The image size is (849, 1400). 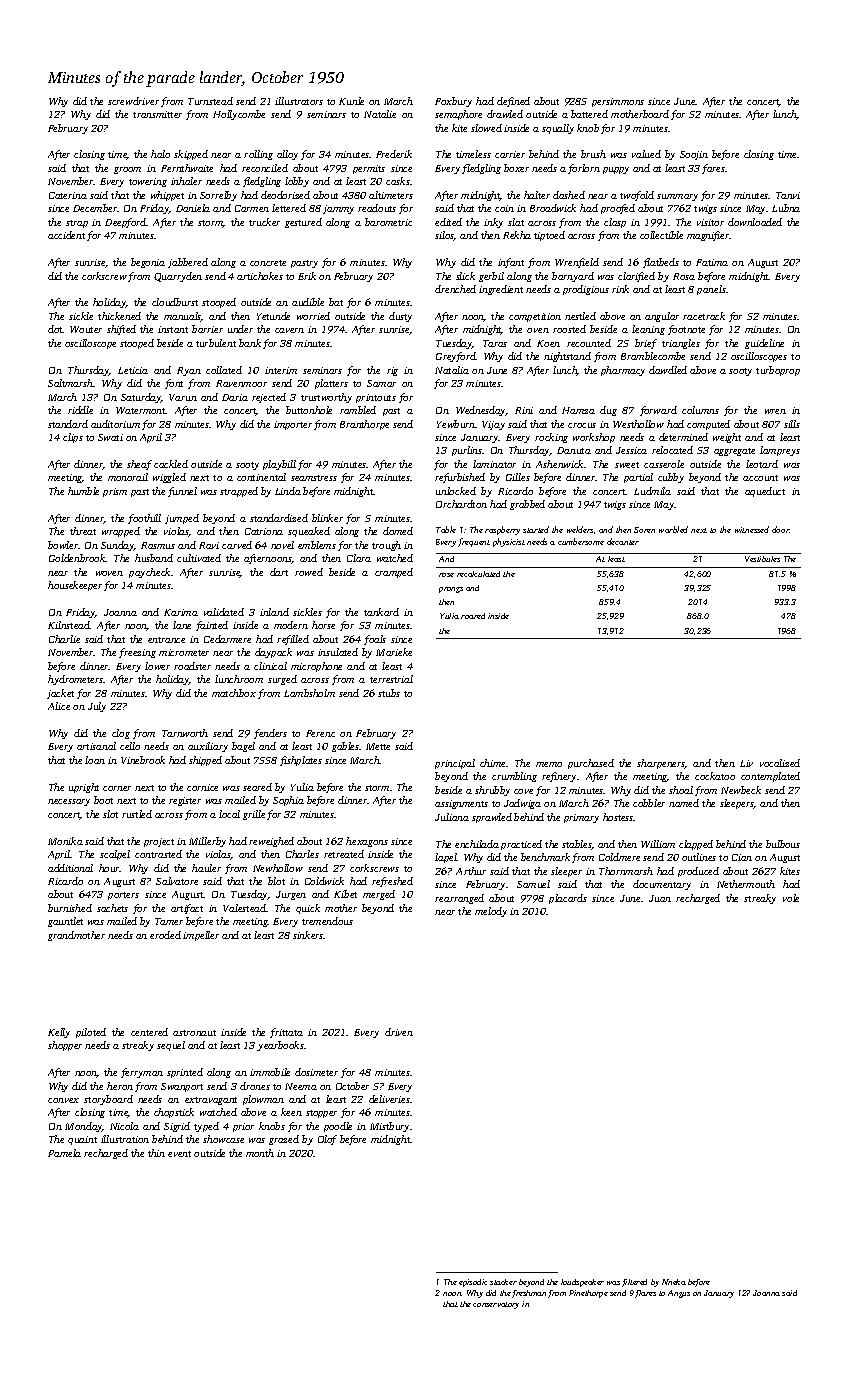 I want to click on panels, so click(x=711, y=290).
